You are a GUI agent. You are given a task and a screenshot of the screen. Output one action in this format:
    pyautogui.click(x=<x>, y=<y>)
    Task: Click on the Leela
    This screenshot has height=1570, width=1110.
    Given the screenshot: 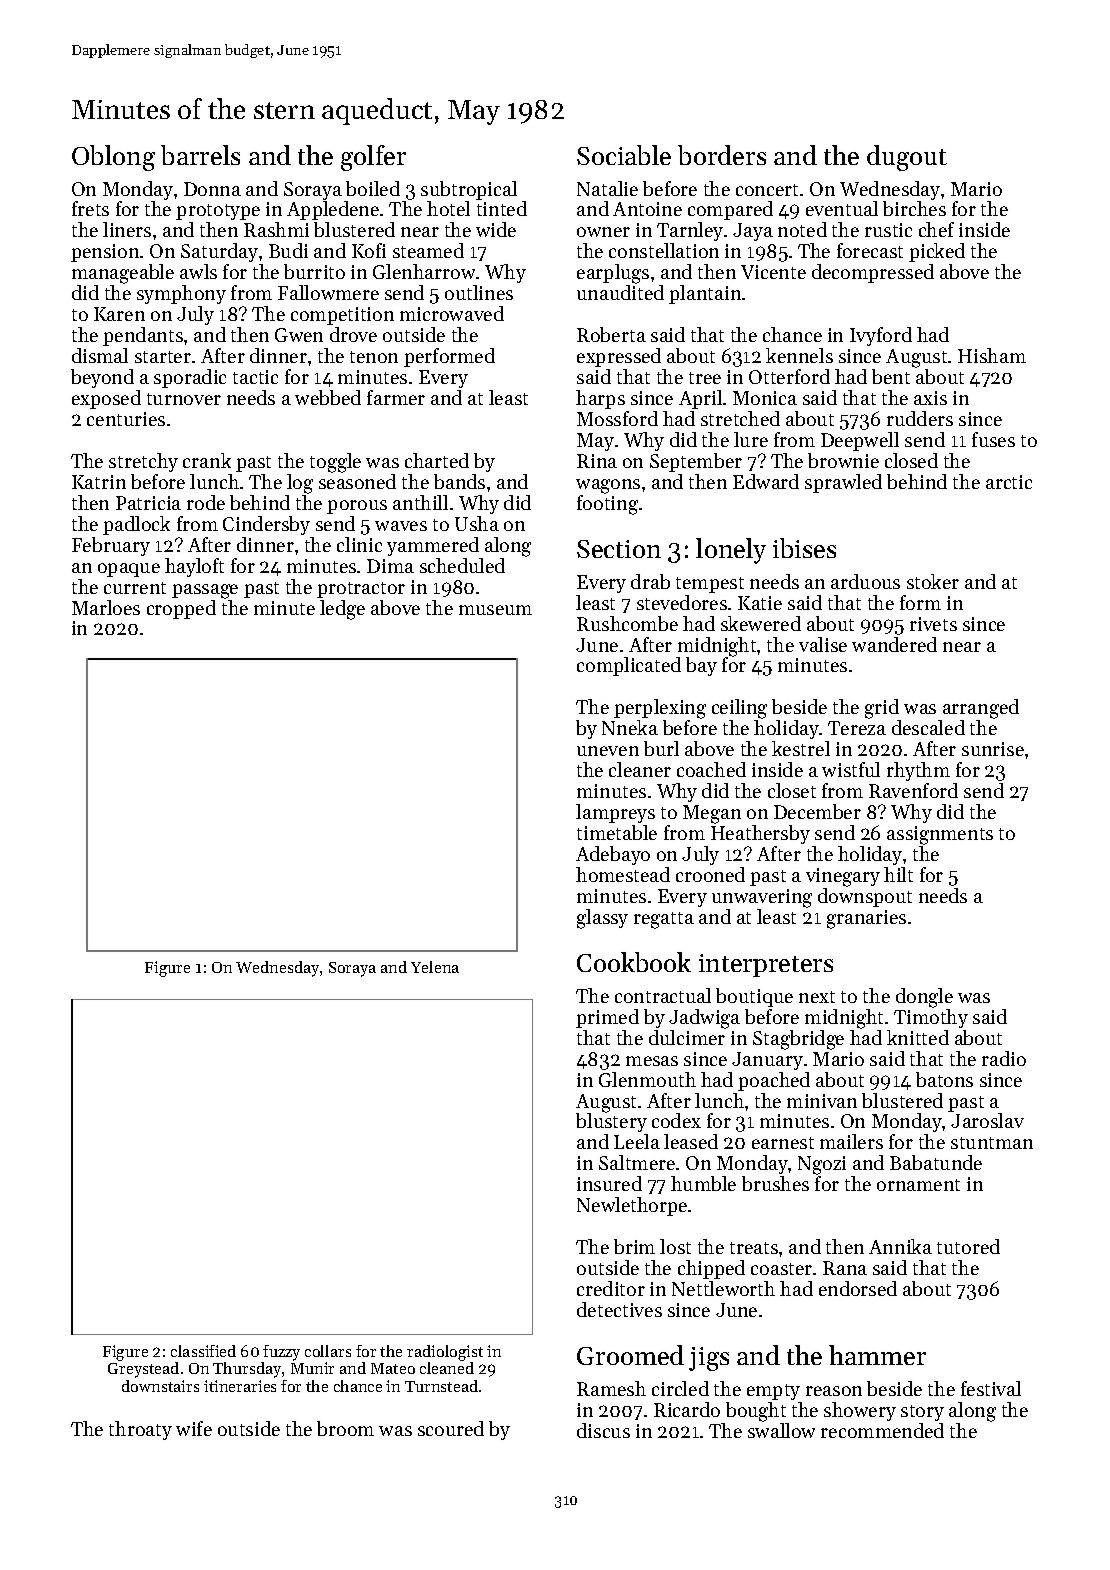 What is the action you would take?
    pyautogui.click(x=637, y=1141)
